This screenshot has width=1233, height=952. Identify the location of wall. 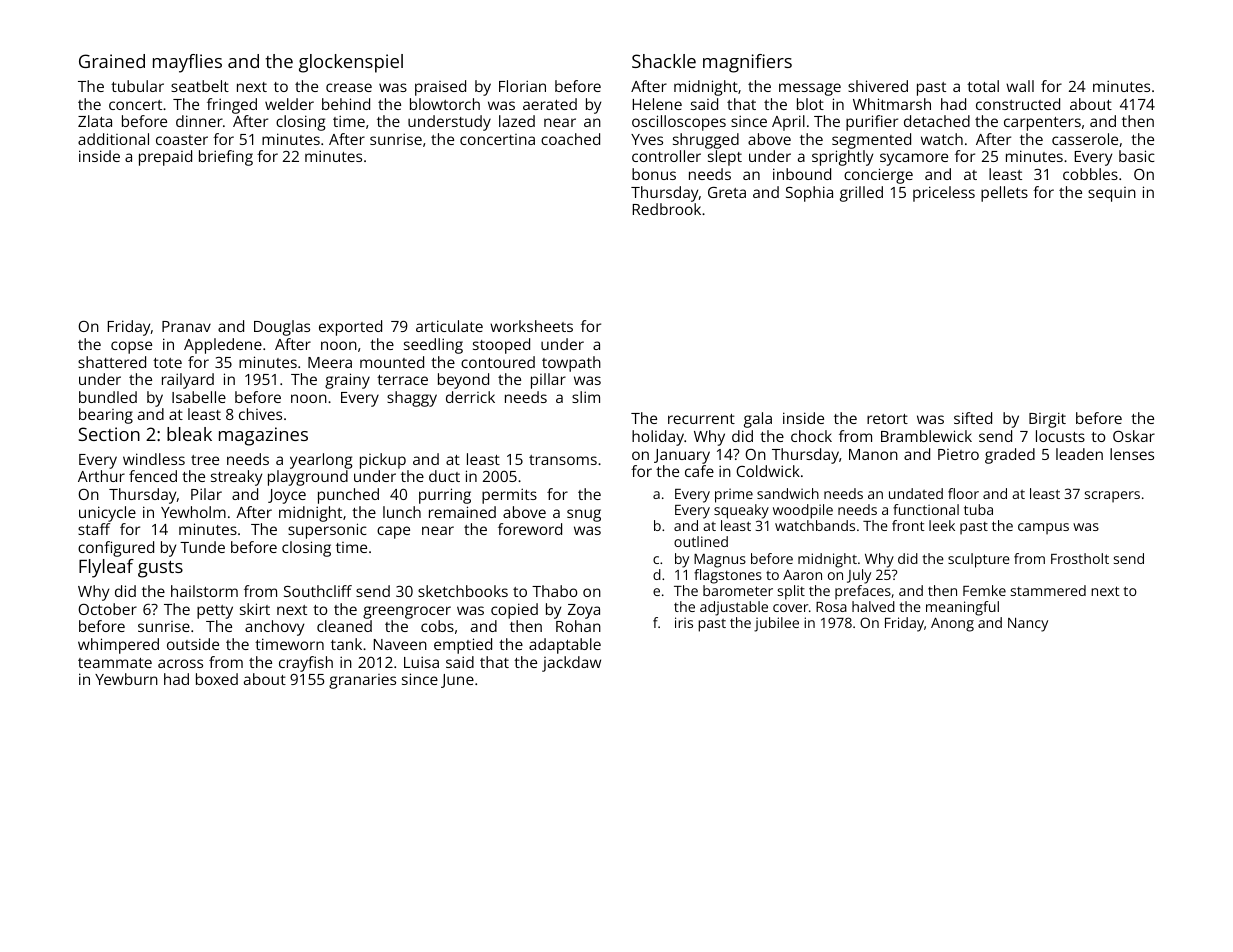
(1020, 86).
